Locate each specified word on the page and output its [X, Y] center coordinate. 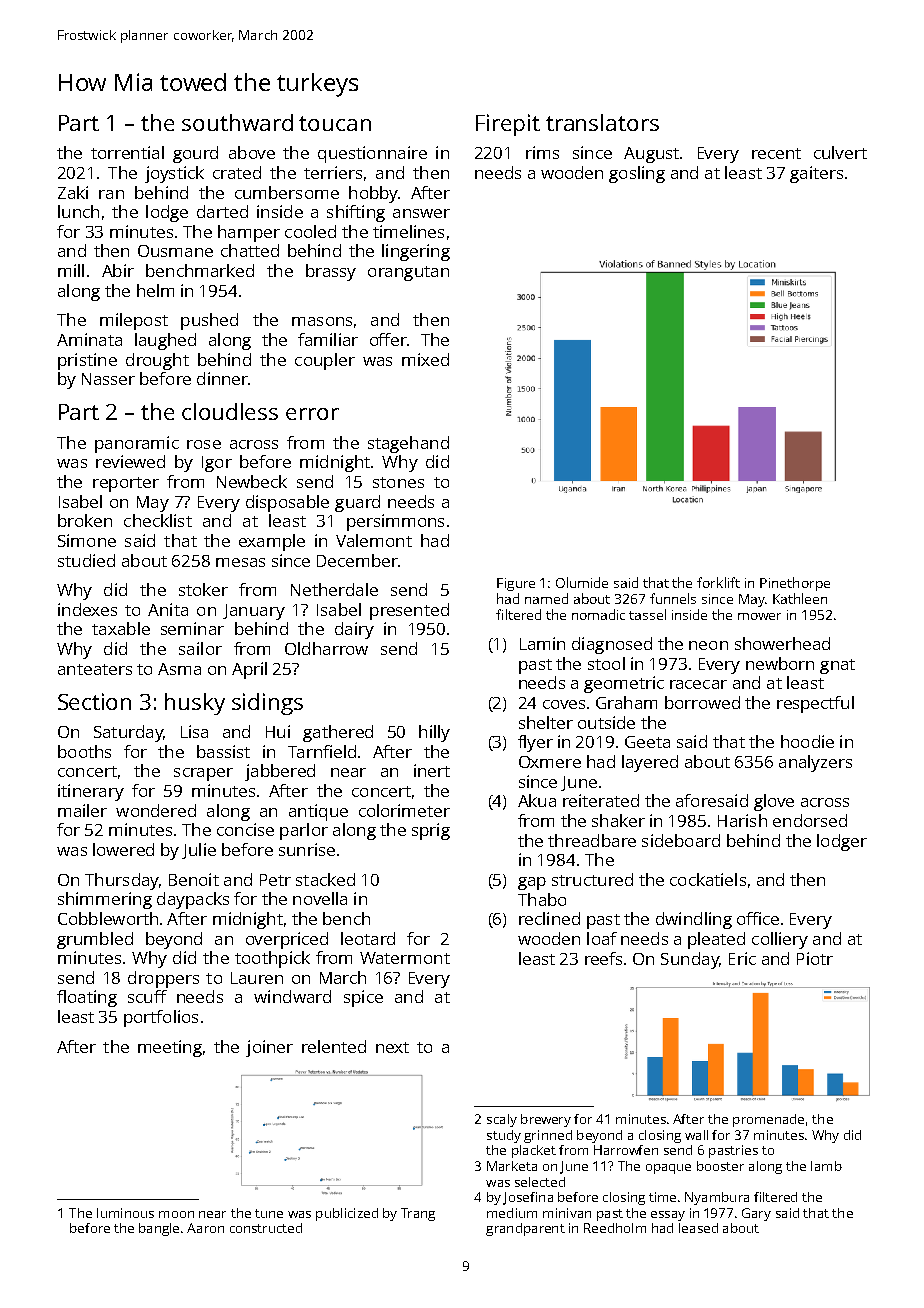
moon [176, 1214]
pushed [209, 321]
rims [542, 152]
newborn [780, 663]
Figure [516, 584]
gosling [637, 174]
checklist [158, 520]
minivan [567, 1213]
